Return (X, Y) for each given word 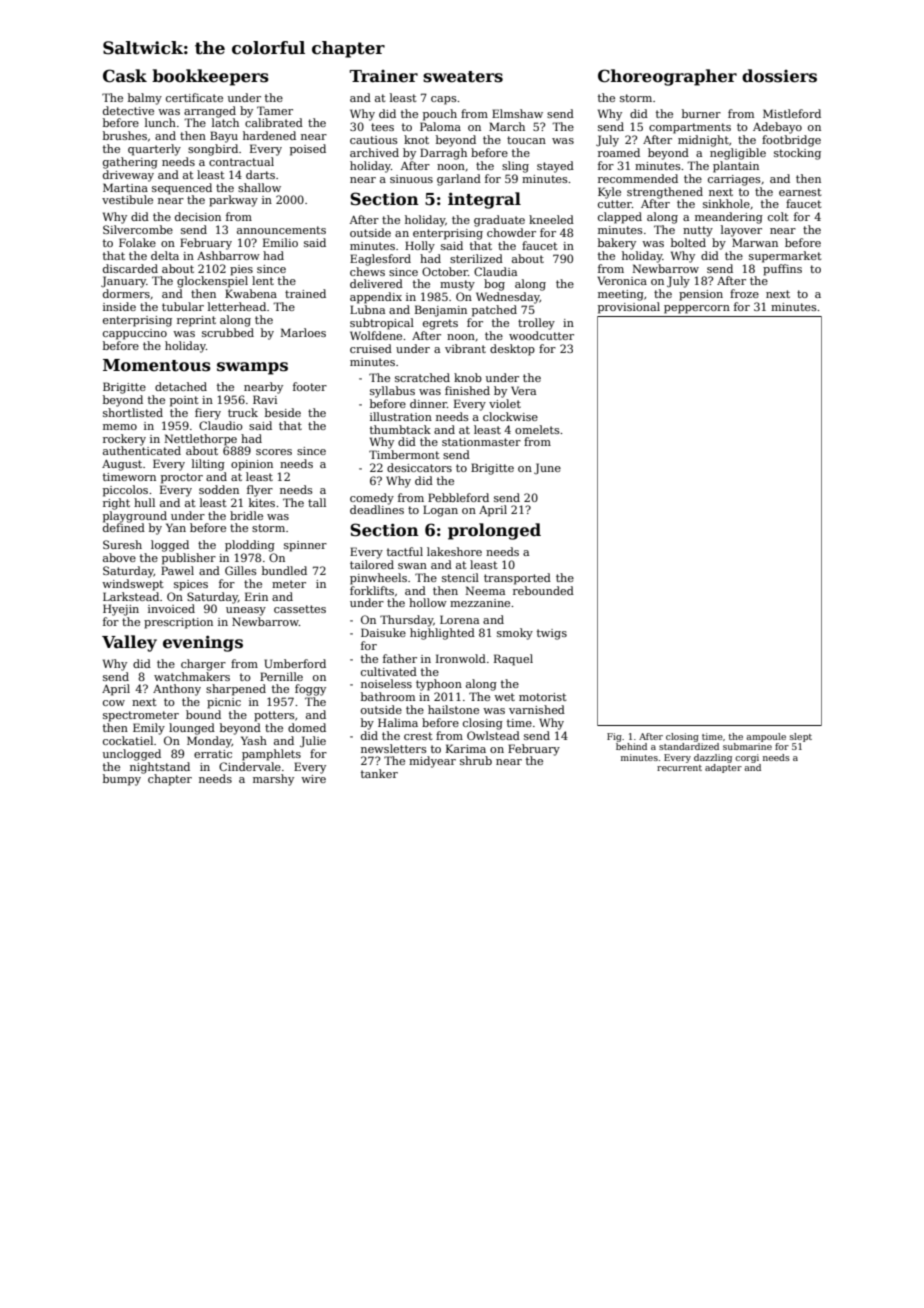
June (547, 468)
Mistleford (792, 113)
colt (778, 216)
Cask (125, 76)
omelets (537, 429)
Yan (176, 527)
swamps (252, 368)
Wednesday (508, 298)
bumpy (122, 780)
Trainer (384, 76)
